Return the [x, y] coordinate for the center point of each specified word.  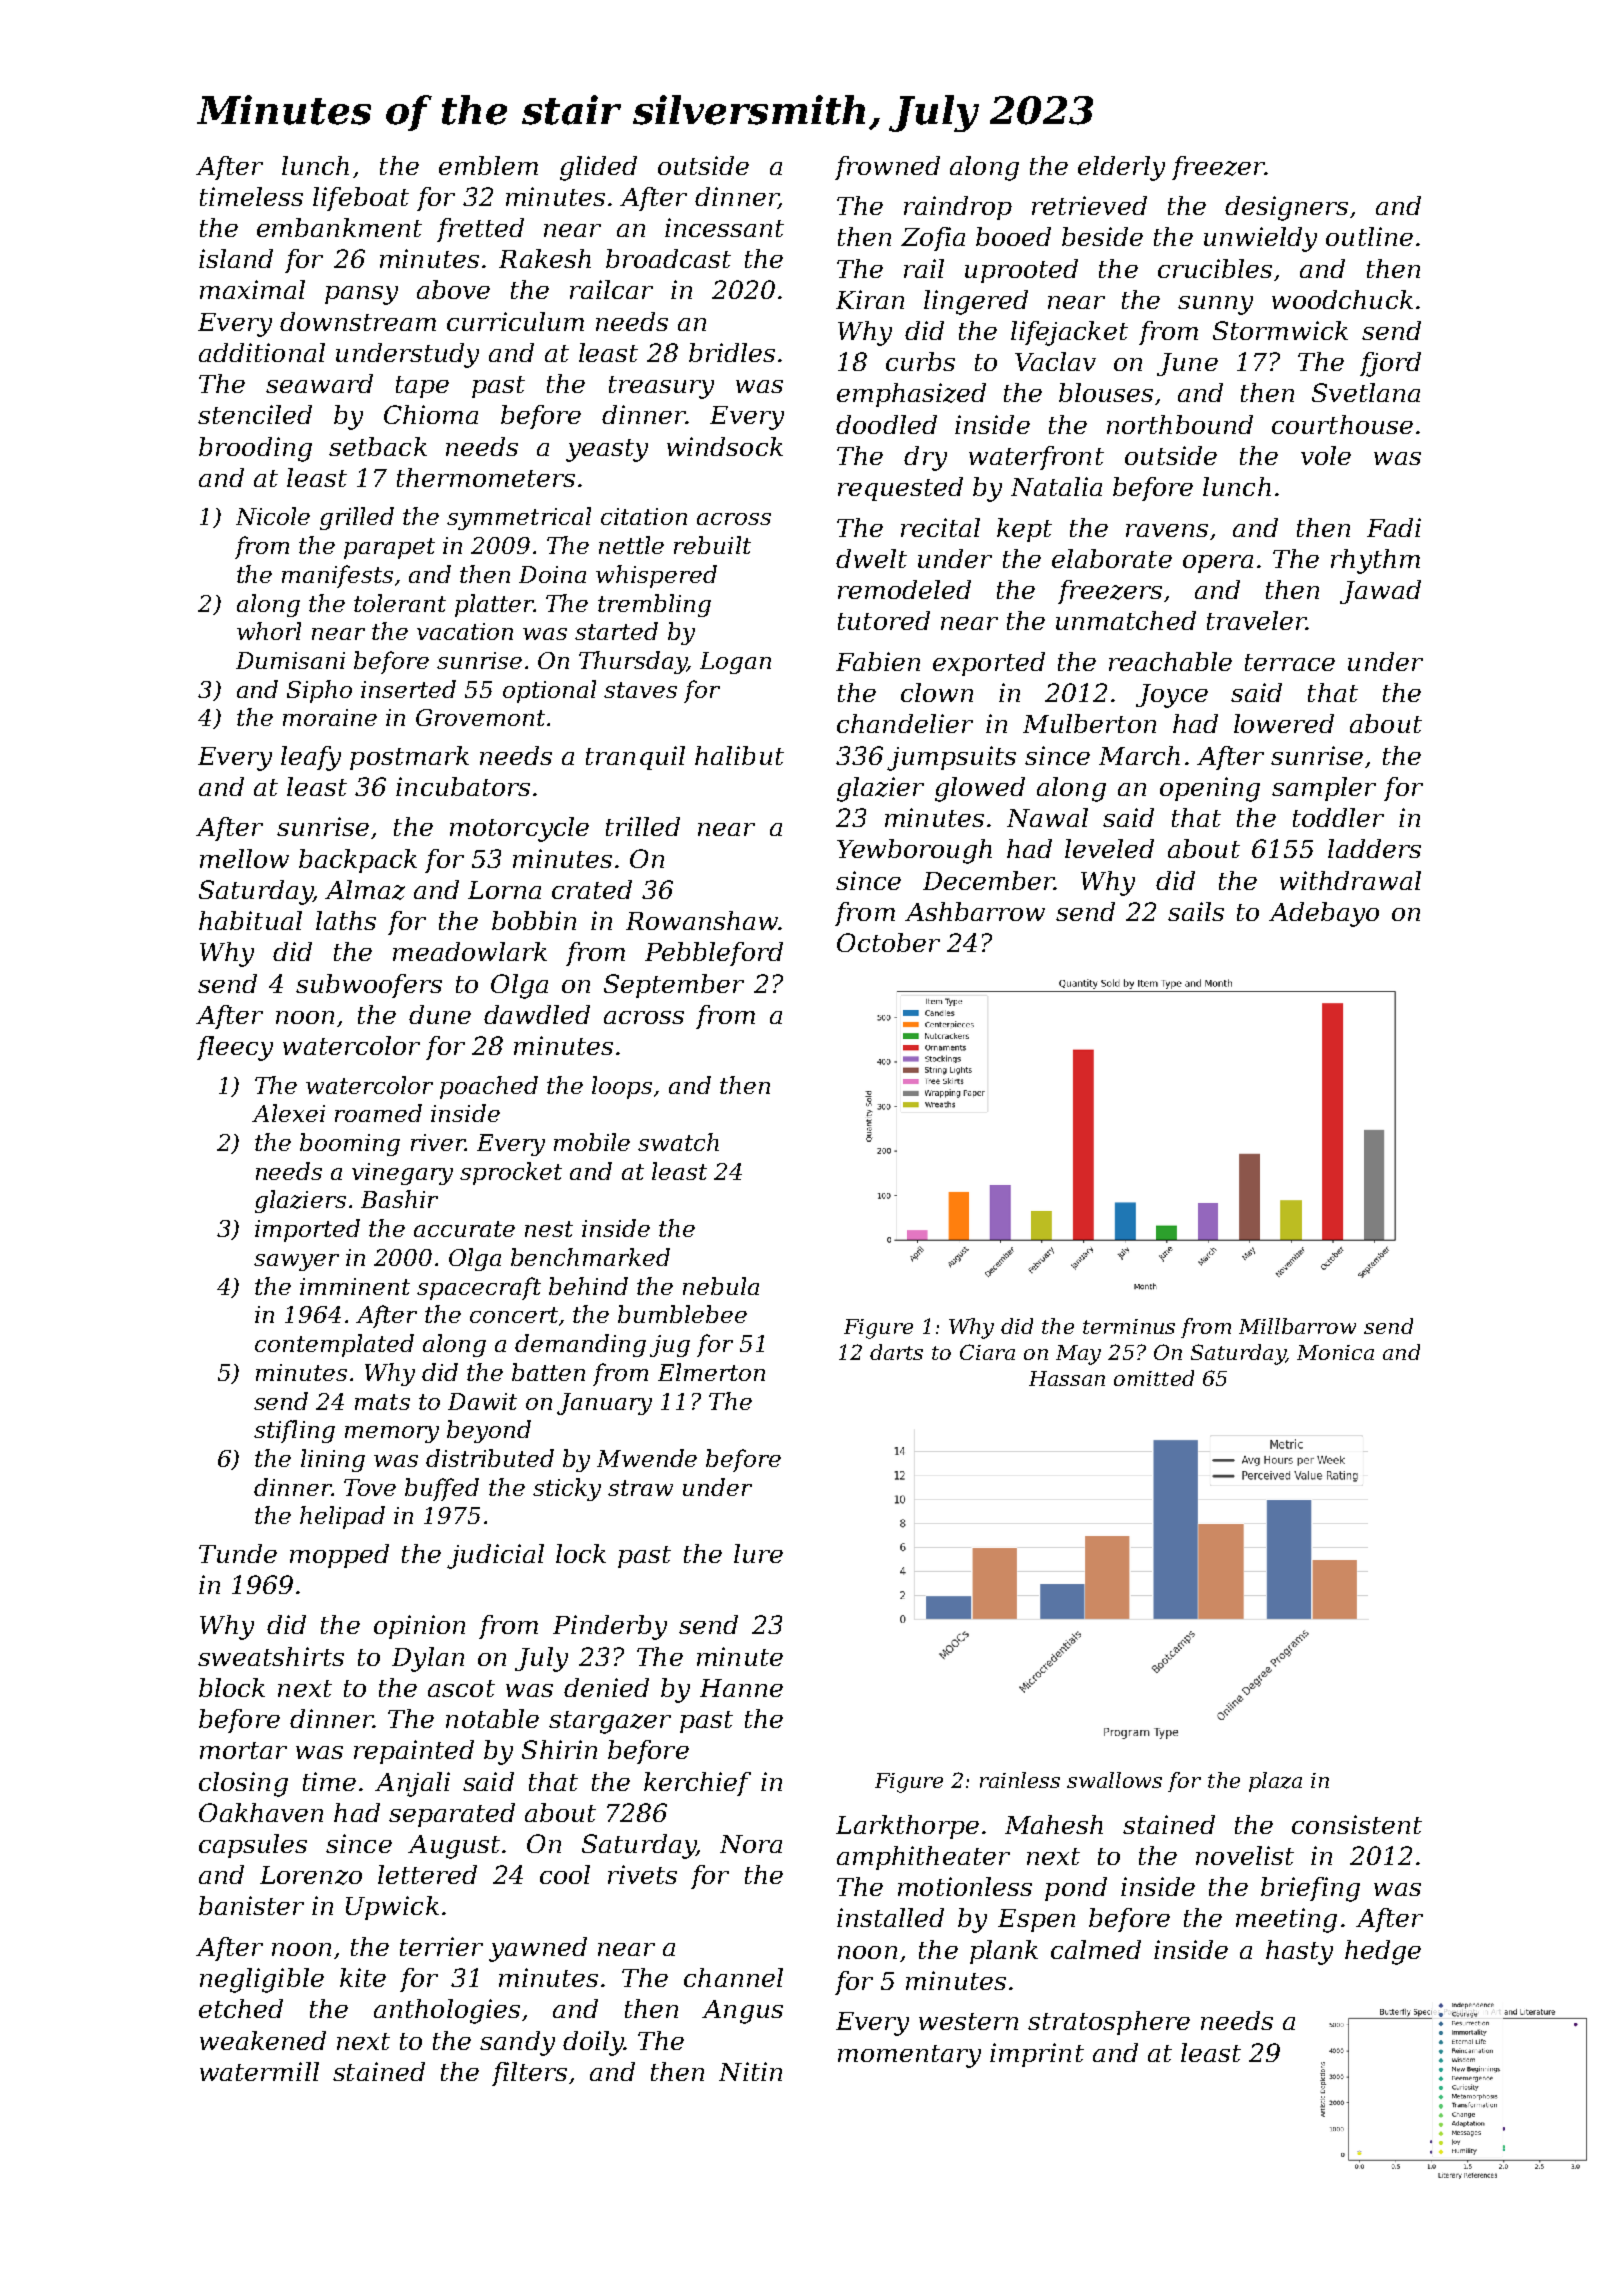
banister [251, 1905]
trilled [643, 826]
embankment [339, 227]
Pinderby [610, 1627]
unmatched [1126, 620]
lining [333, 1460]
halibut [739, 755]
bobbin [534, 920]
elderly [1121, 168]
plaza [1275, 1782]
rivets [642, 1874]
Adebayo [1324, 914]
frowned [887, 168]
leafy [311, 758]
